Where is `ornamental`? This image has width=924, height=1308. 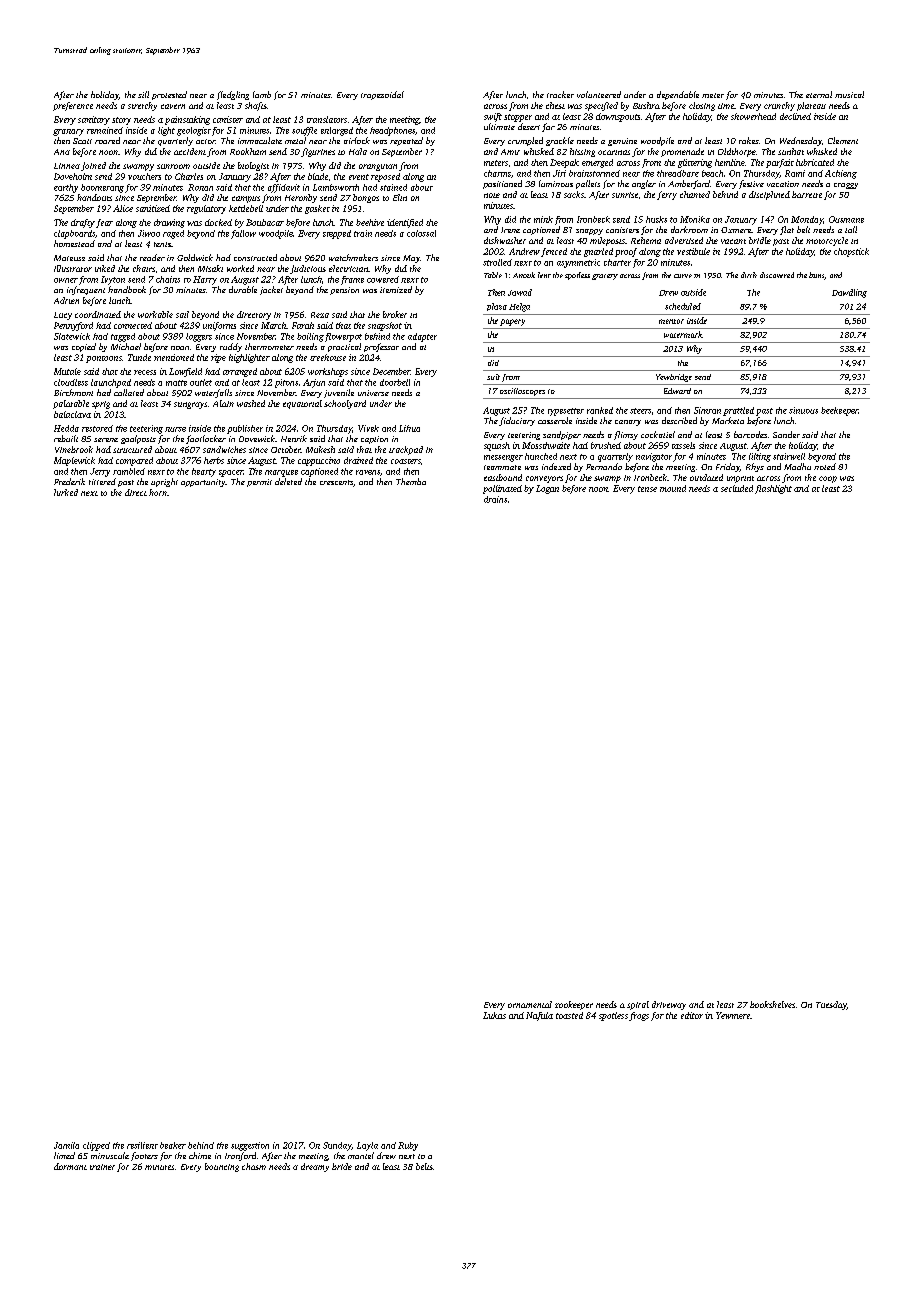 ornamental is located at coordinates (530, 1004).
